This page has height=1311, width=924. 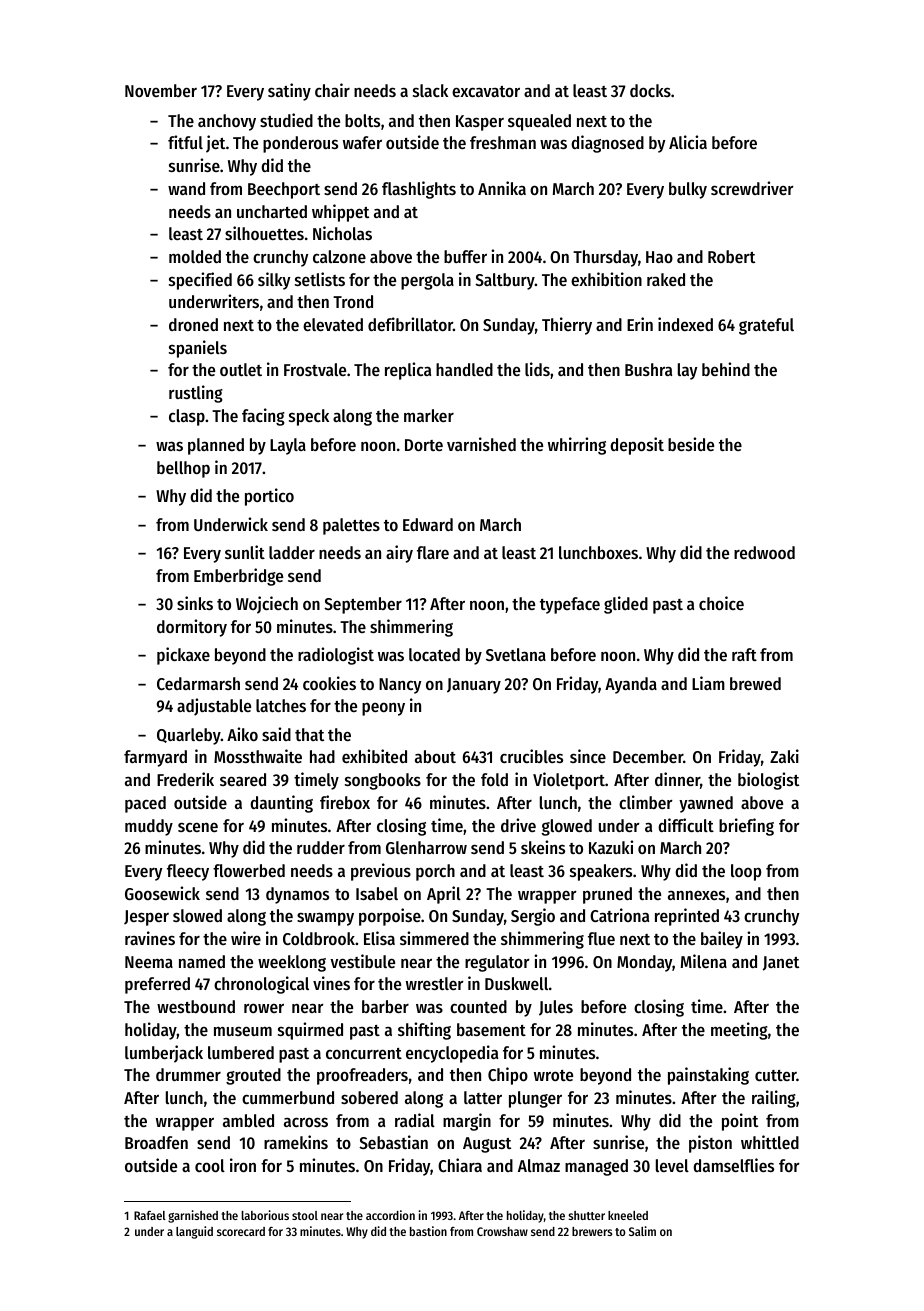 What do you see at coordinates (516, 654) in the page?
I see `Svetlana` at bounding box center [516, 654].
